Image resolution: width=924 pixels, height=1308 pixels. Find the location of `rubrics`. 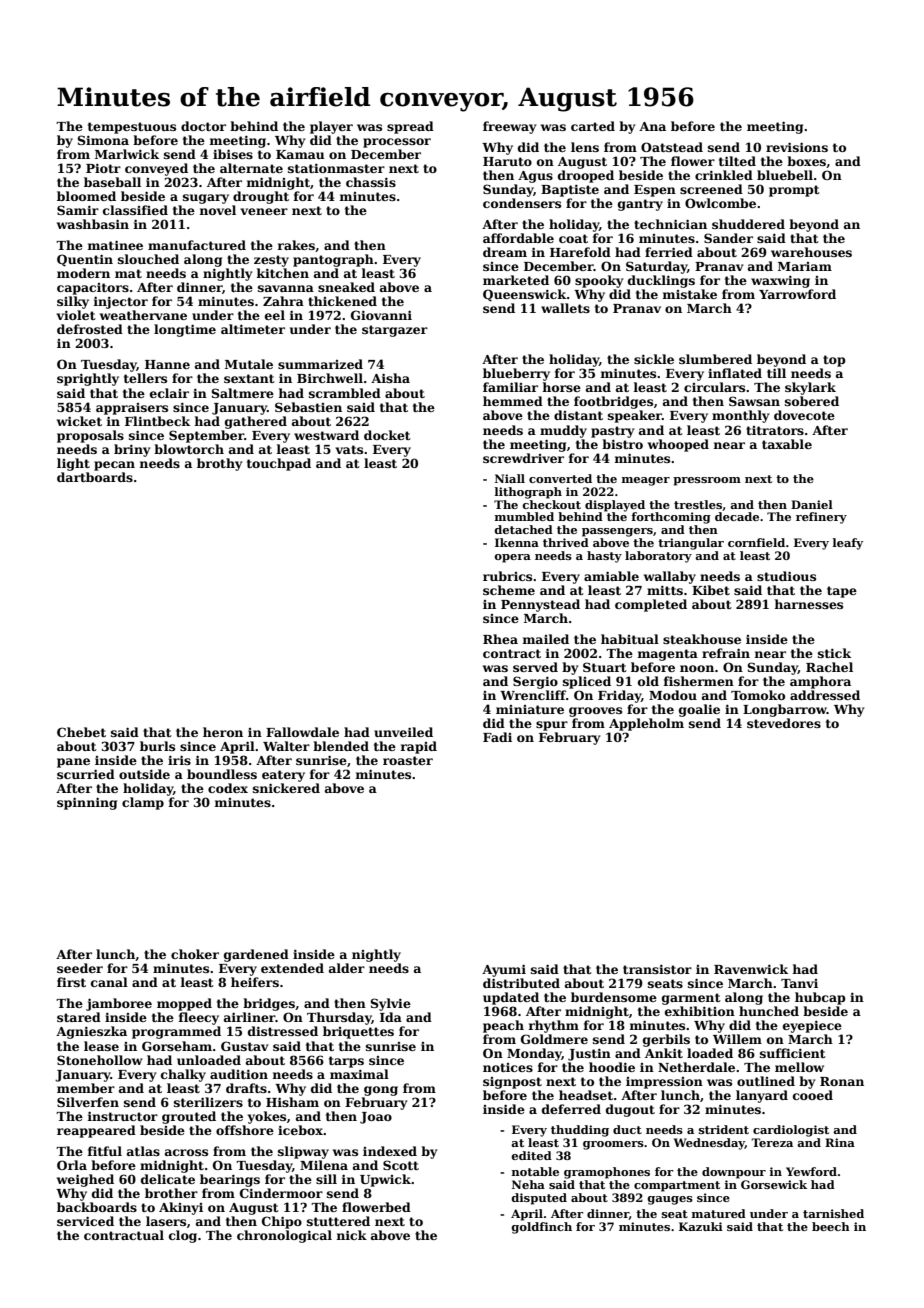

rubrics is located at coordinates (507, 576).
